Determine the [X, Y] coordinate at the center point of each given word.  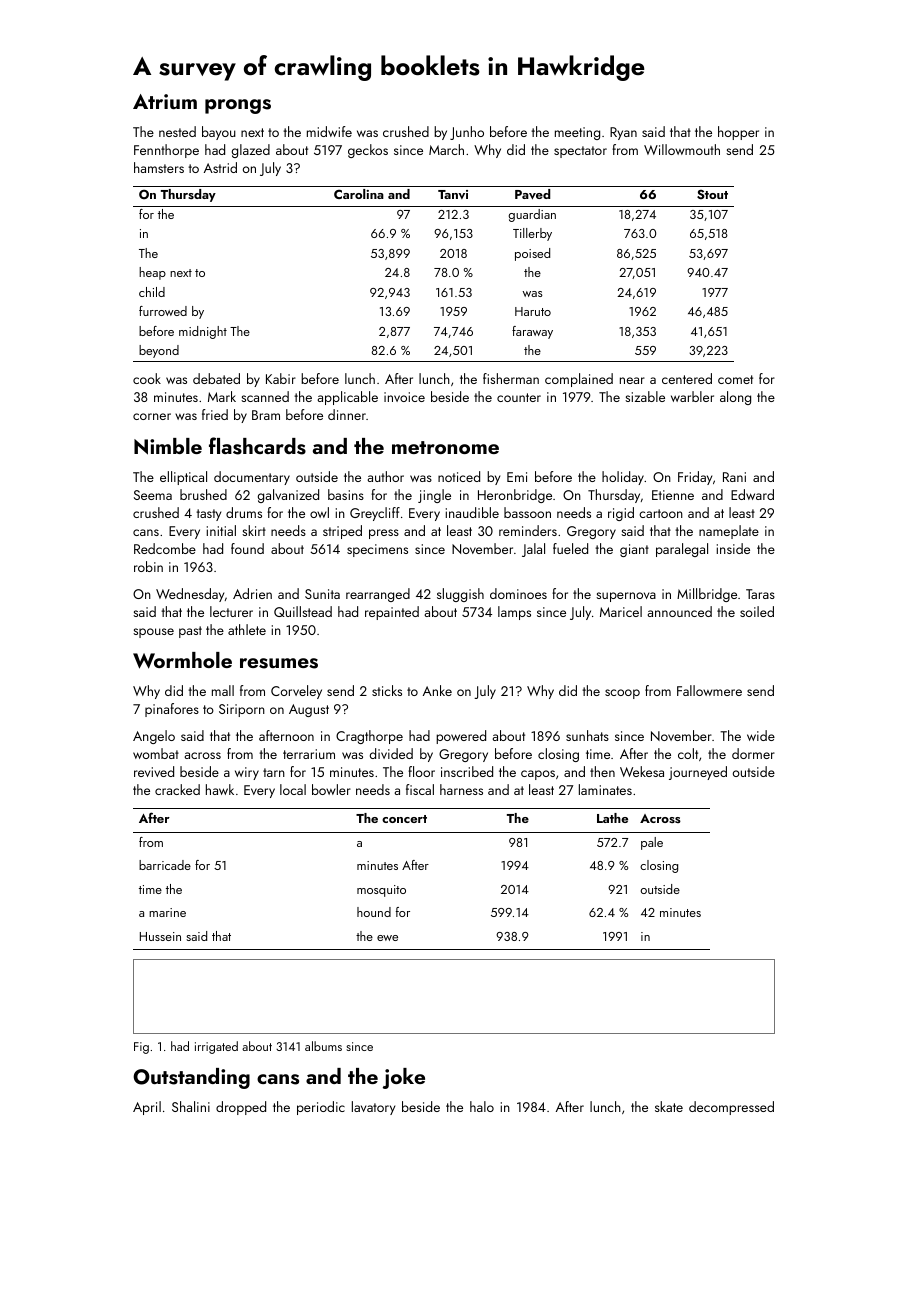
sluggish [460, 595]
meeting [577, 133]
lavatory [373, 1108]
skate [669, 1106]
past [190, 632]
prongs [238, 106]
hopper [738, 133]
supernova [626, 597]
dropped [241, 1108]
